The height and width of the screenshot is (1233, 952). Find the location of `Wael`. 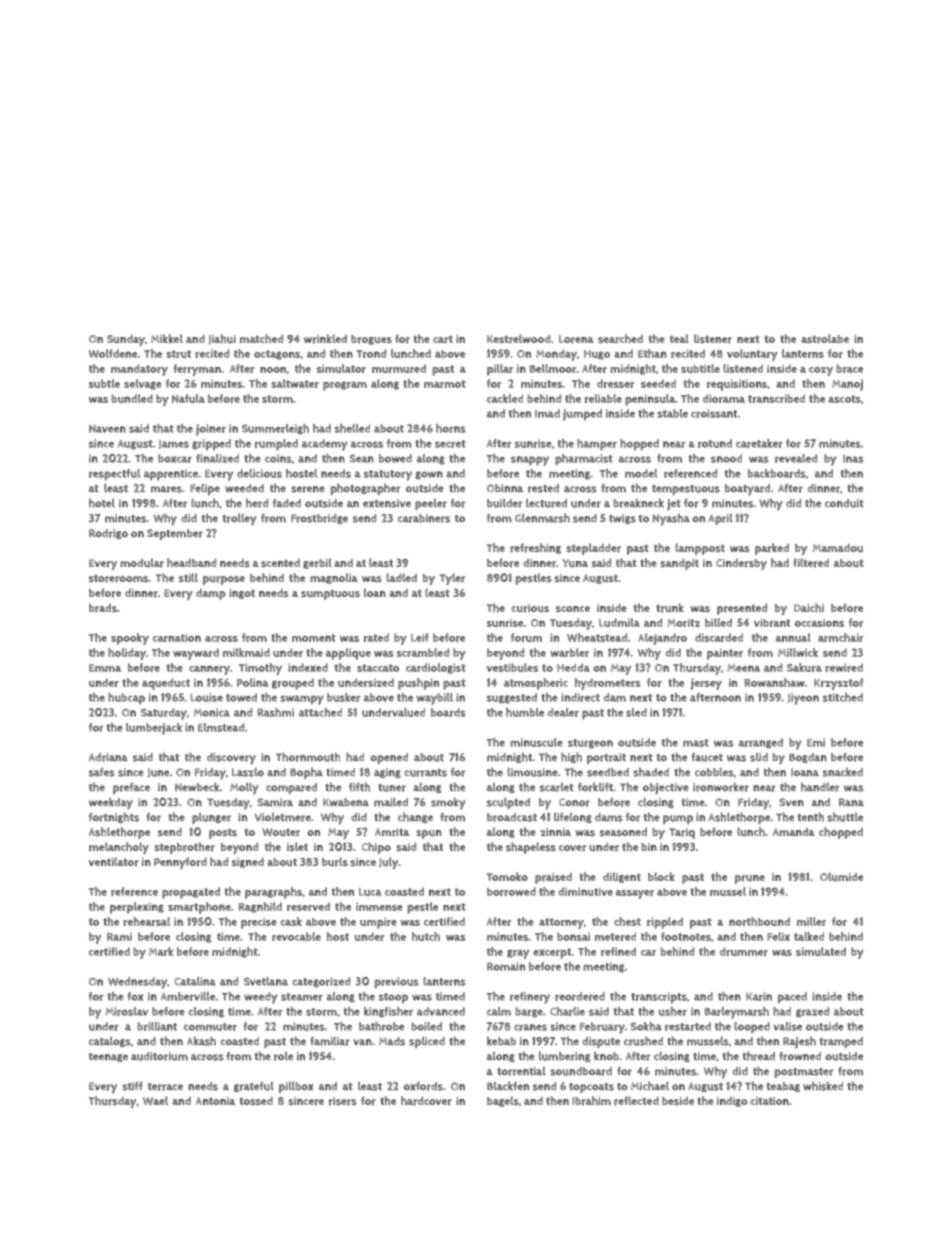

Wael is located at coordinates (155, 1100).
